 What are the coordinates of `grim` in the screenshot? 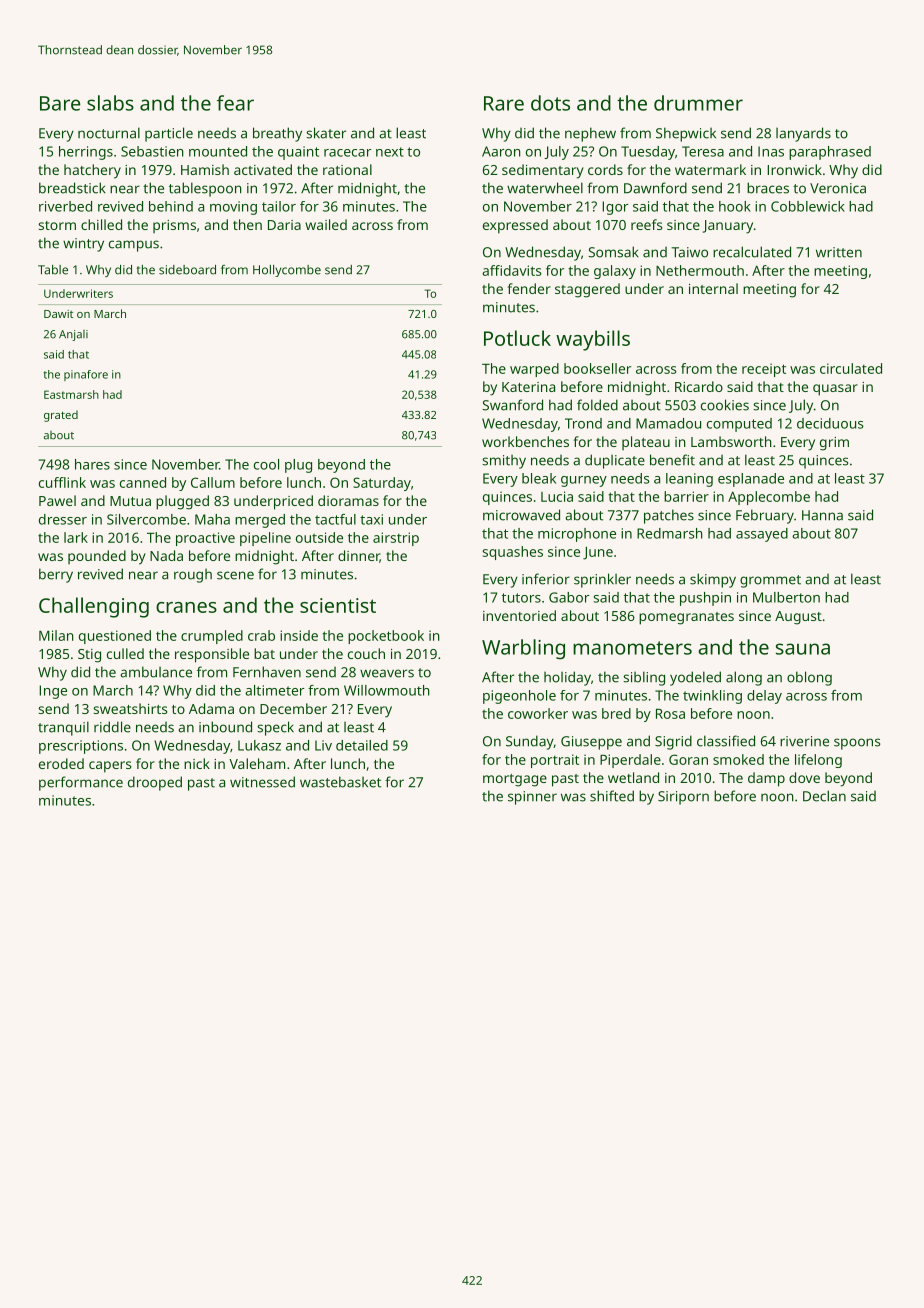 It's located at (834, 444).
